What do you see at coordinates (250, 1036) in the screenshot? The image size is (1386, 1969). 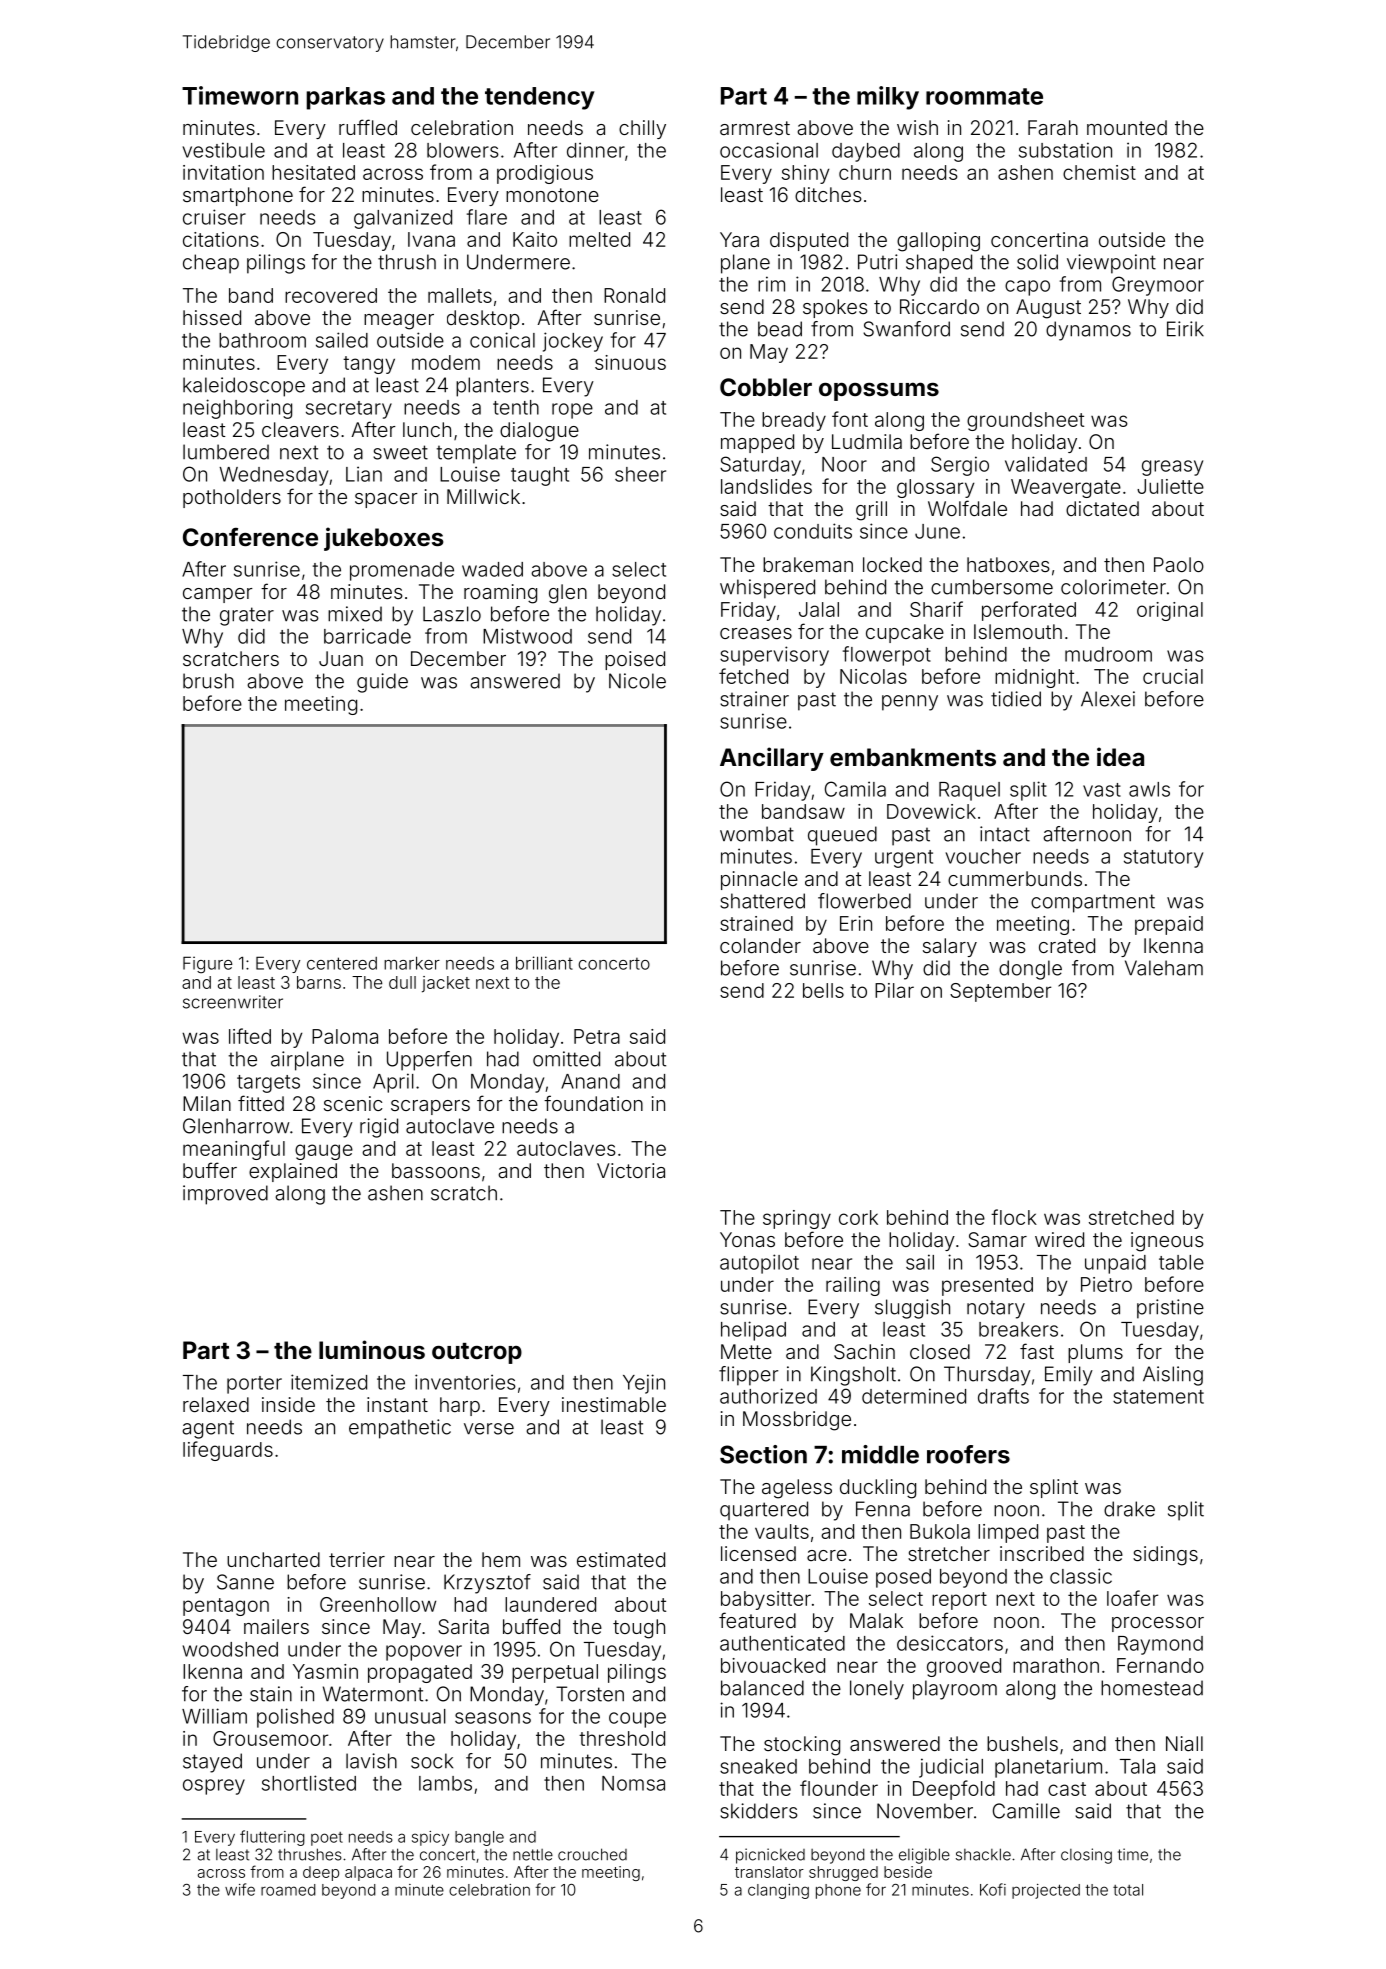 I see `lifted` at bounding box center [250, 1036].
